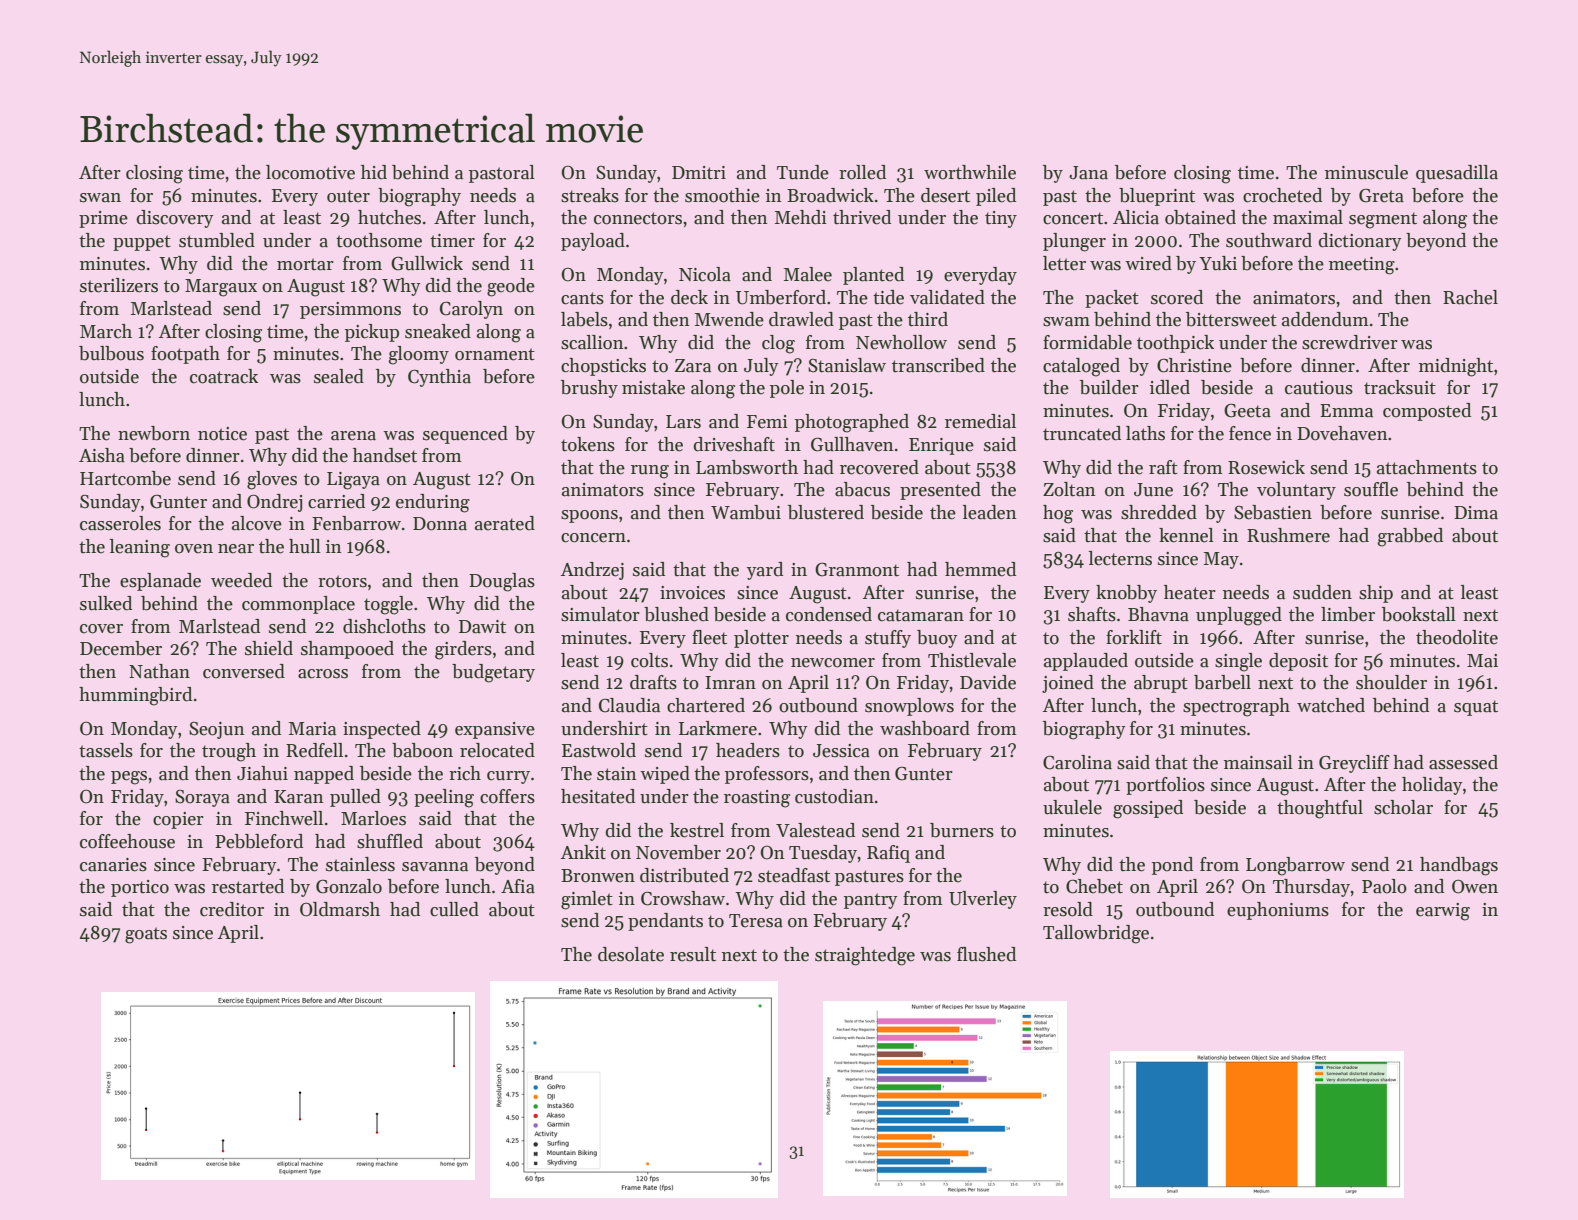  I want to click on portfolios, so click(1165, 786).
